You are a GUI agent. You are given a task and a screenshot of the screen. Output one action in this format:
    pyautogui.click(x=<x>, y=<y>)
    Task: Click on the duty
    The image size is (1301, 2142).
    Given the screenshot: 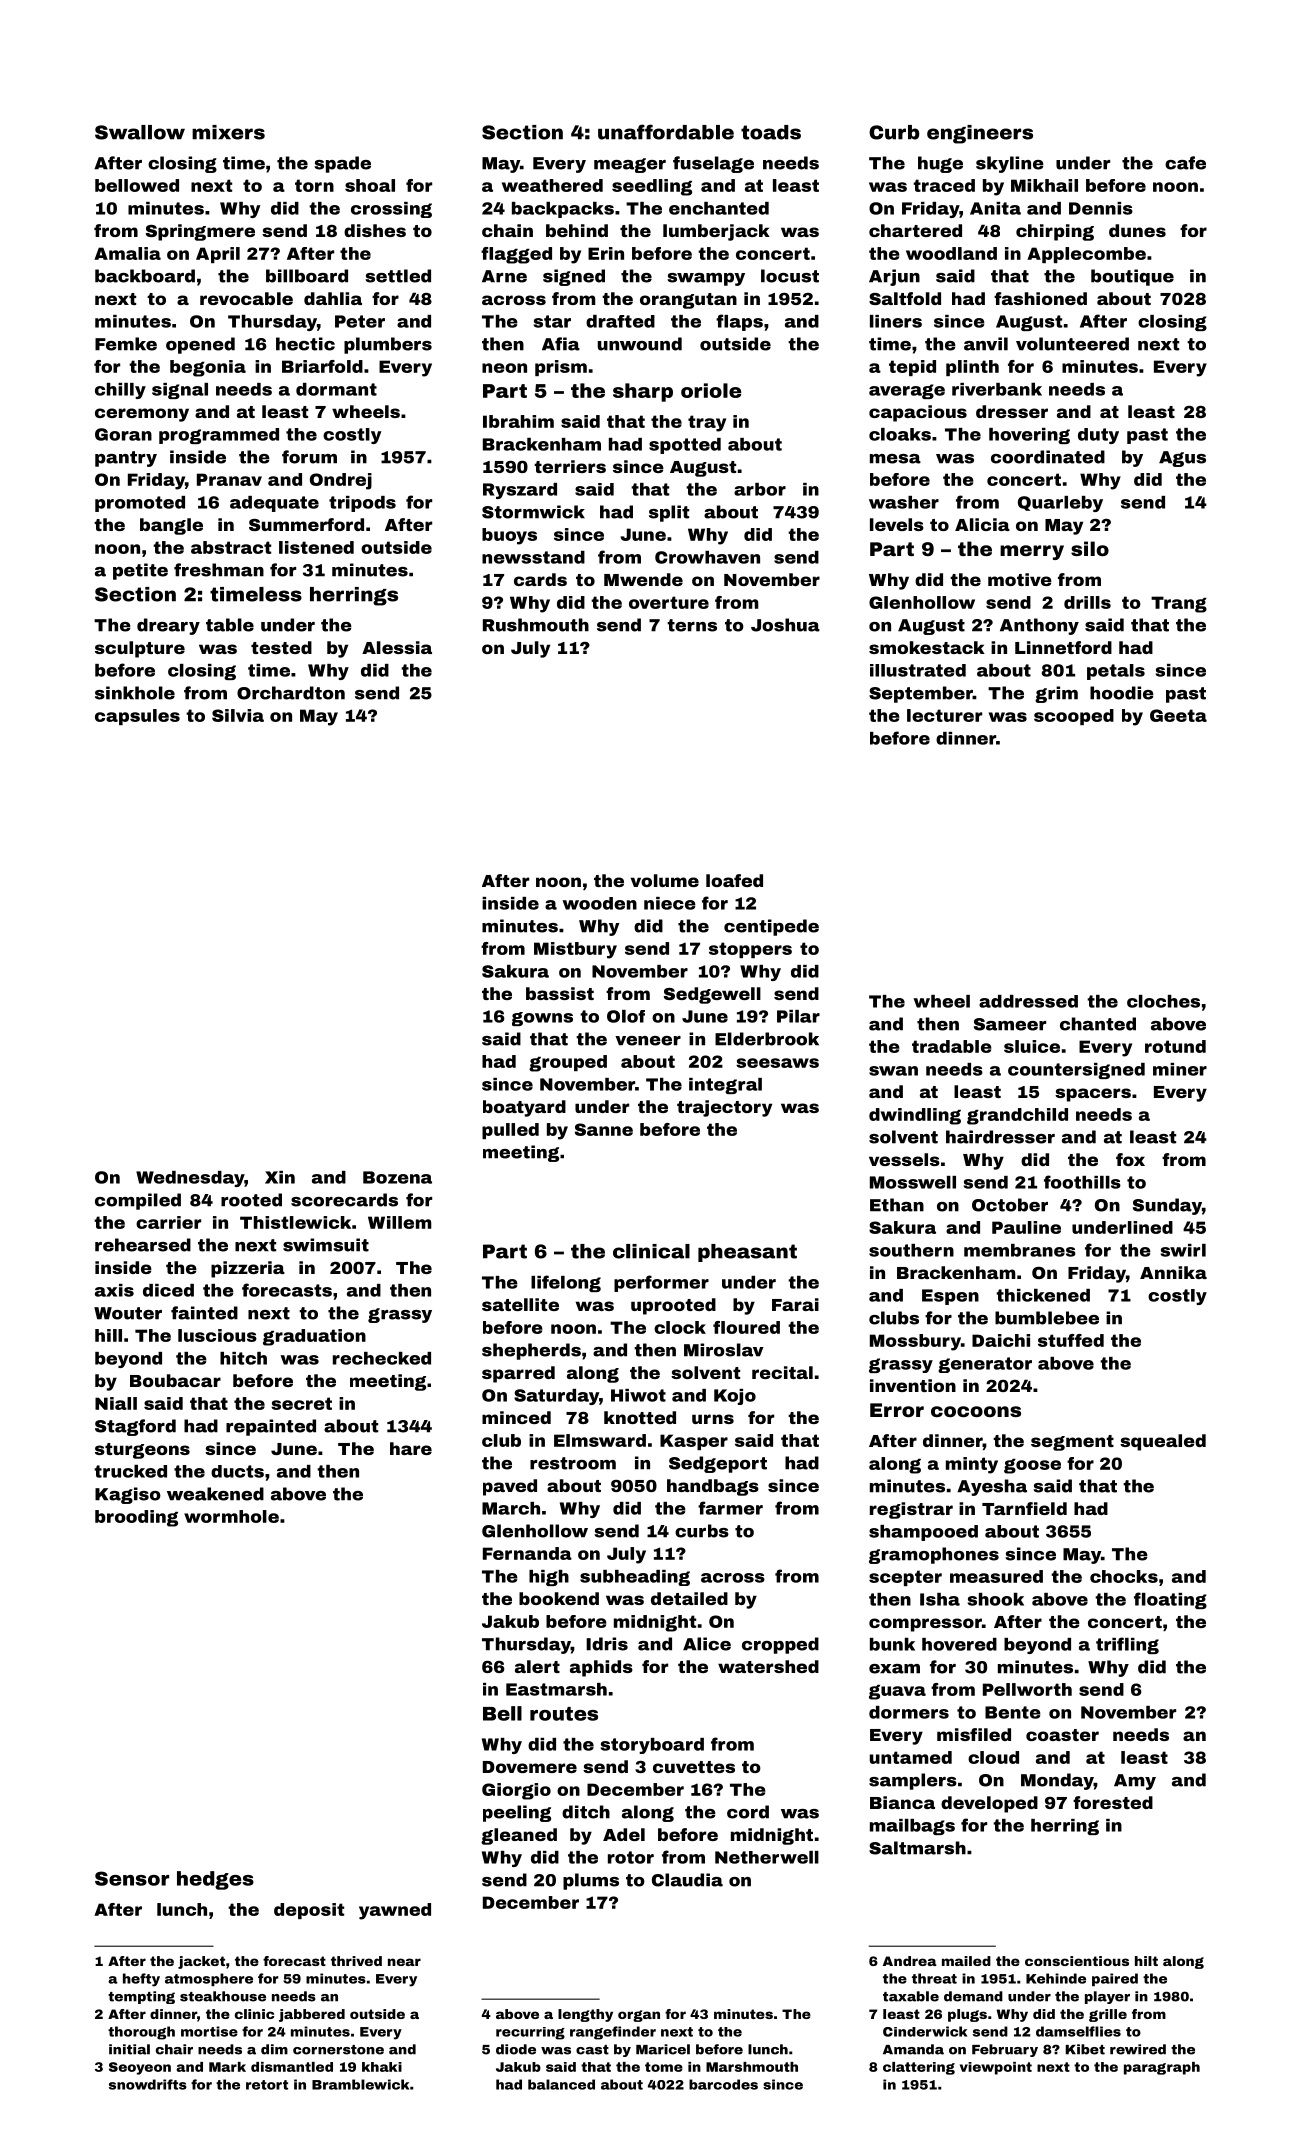 What is the action you would take?
    pyautogui.click(x=1098, y=436)
